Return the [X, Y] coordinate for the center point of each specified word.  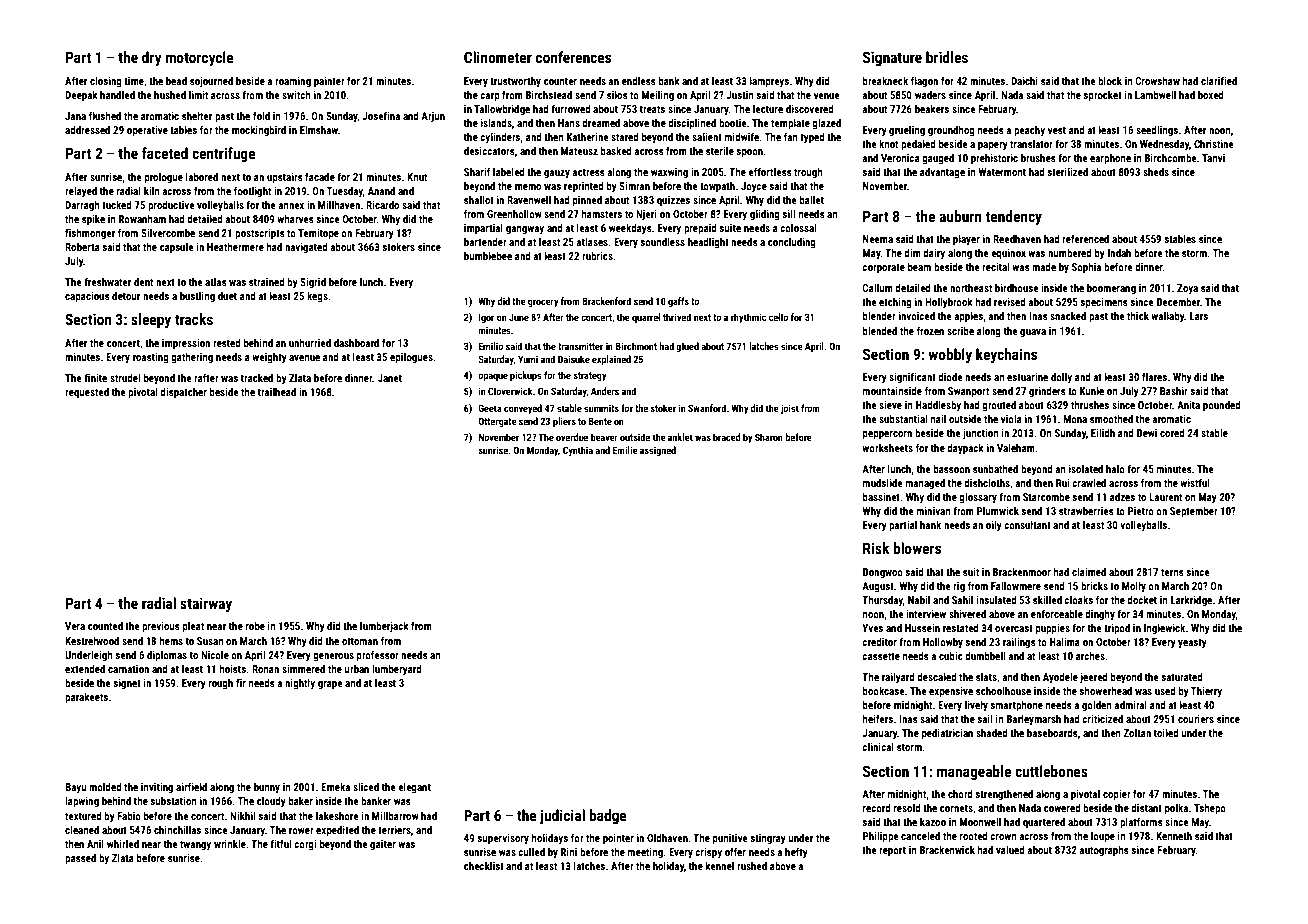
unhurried [310, 343]
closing [106, 82]
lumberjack [384, 627]
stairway [206, 604]
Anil [95, 844]
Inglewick [1165, 629]
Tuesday [345, 192]
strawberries [1086, 511]
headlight [708, 243]
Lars [1199, 316]
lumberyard [397, 670]
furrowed [571, 108]
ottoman [360, 641]
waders [930, 95]
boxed [1211, 95]
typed [812, 138]
